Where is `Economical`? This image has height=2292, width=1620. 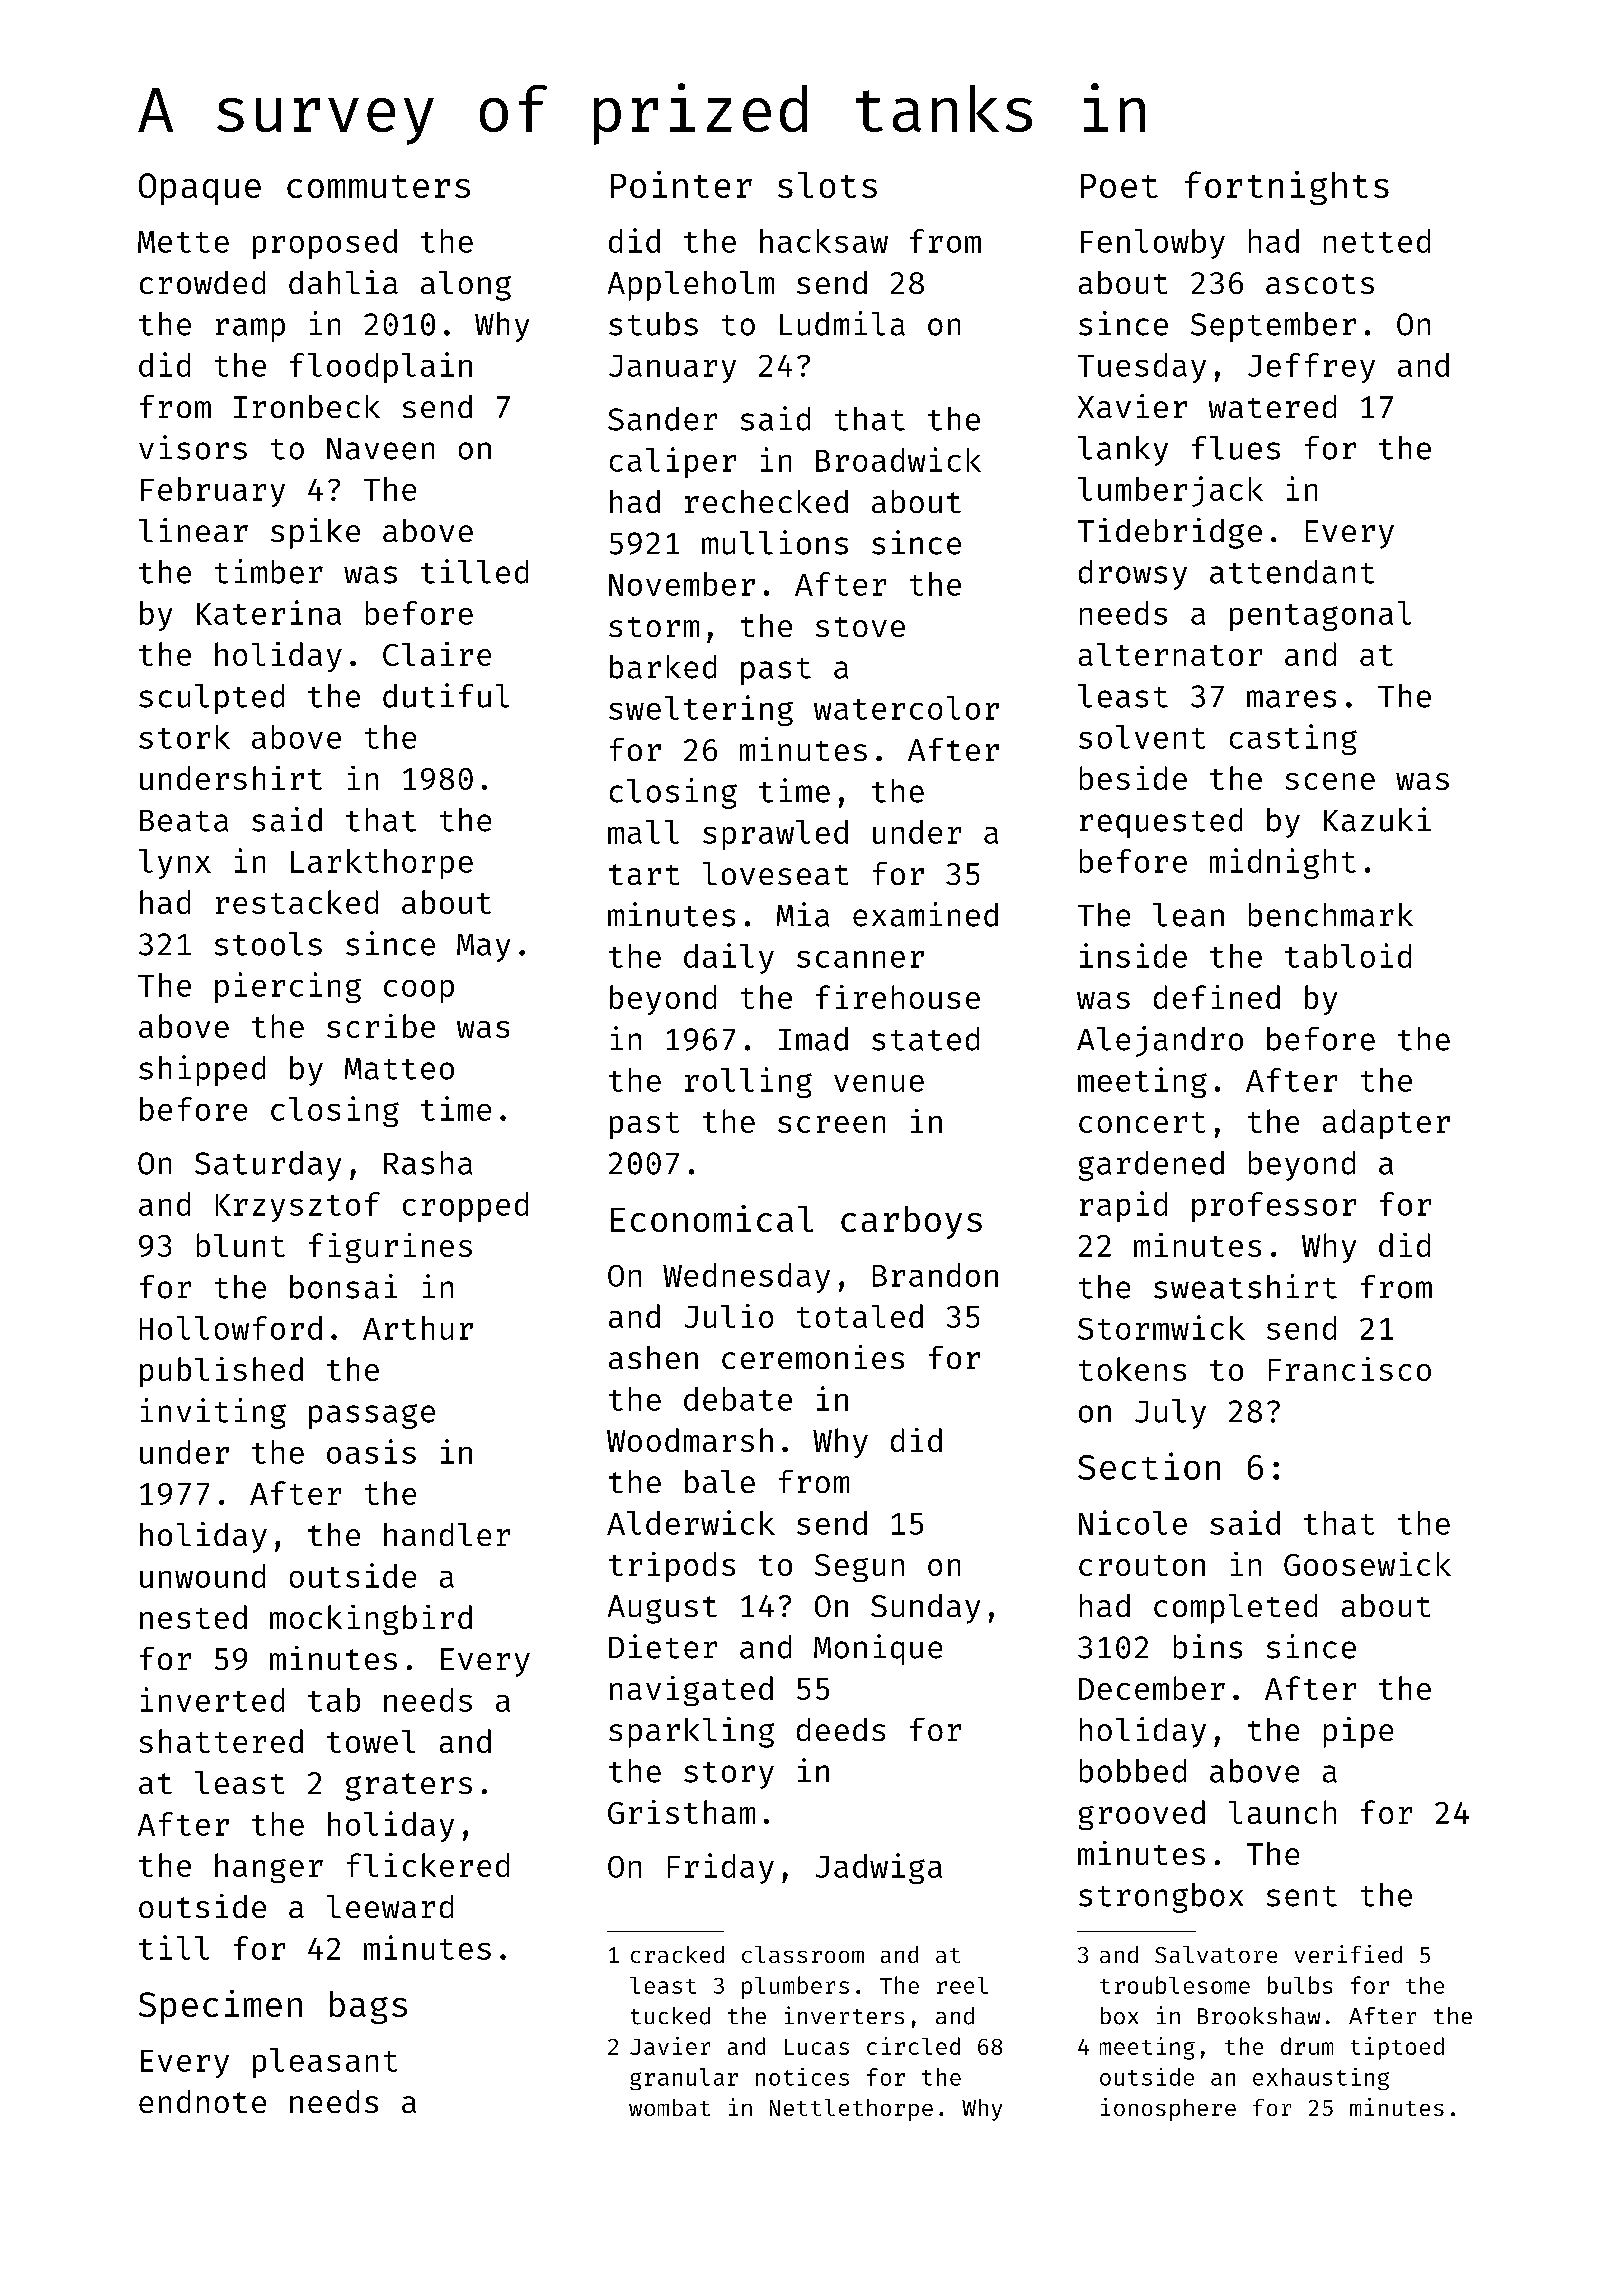
Economical is located at coordinates (712, 1218).
